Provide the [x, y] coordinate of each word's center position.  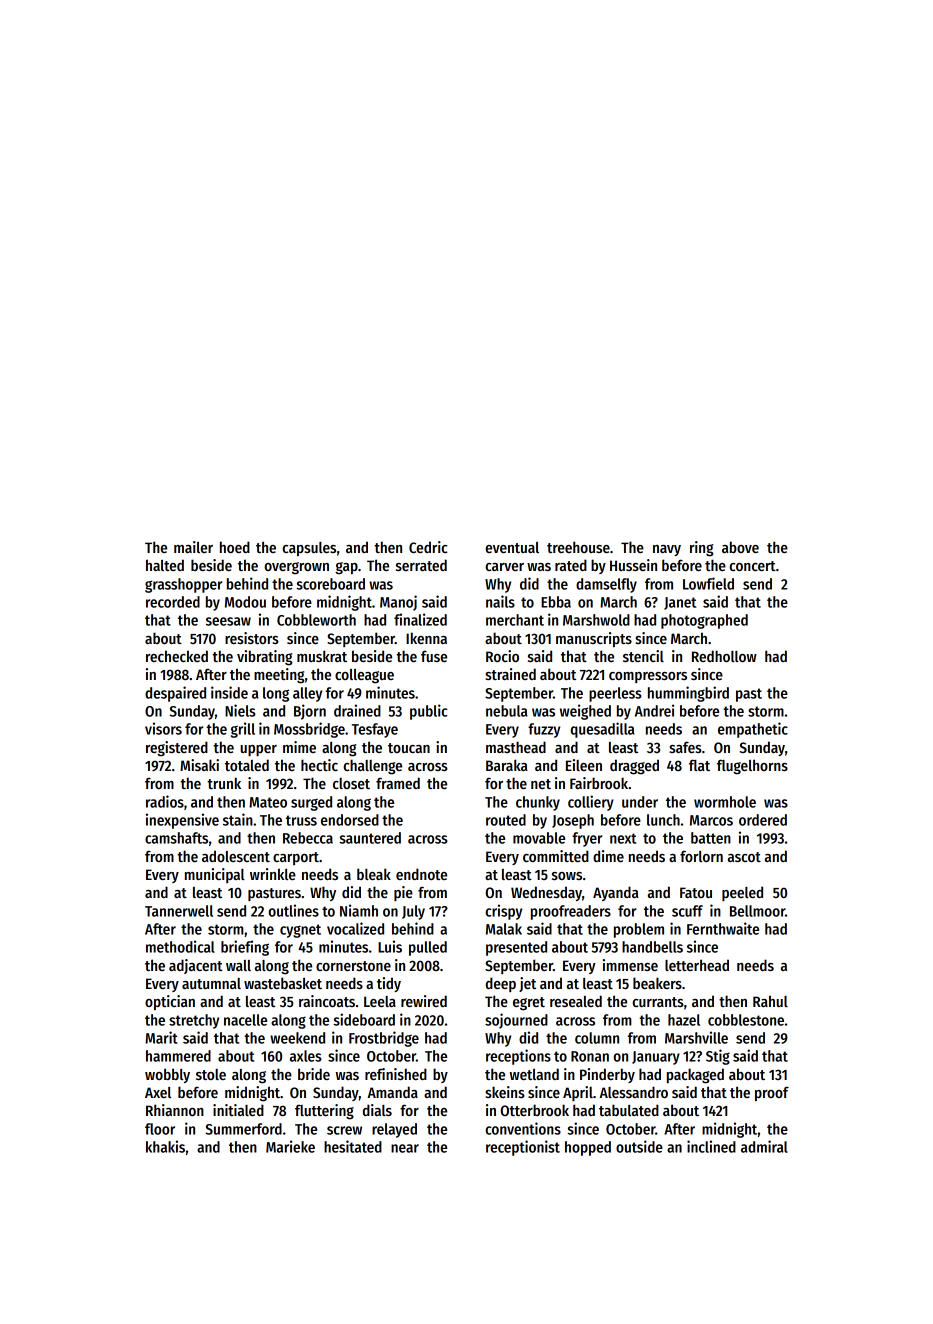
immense [630, 965]
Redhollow [724, 656]
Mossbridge [309, 730]
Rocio [502, 656]
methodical [180, 946]
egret [529, 1004]
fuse [434, 656]
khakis [165, 1146]
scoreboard [330, 584]
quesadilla [603, 730]
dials [377, 1110]
